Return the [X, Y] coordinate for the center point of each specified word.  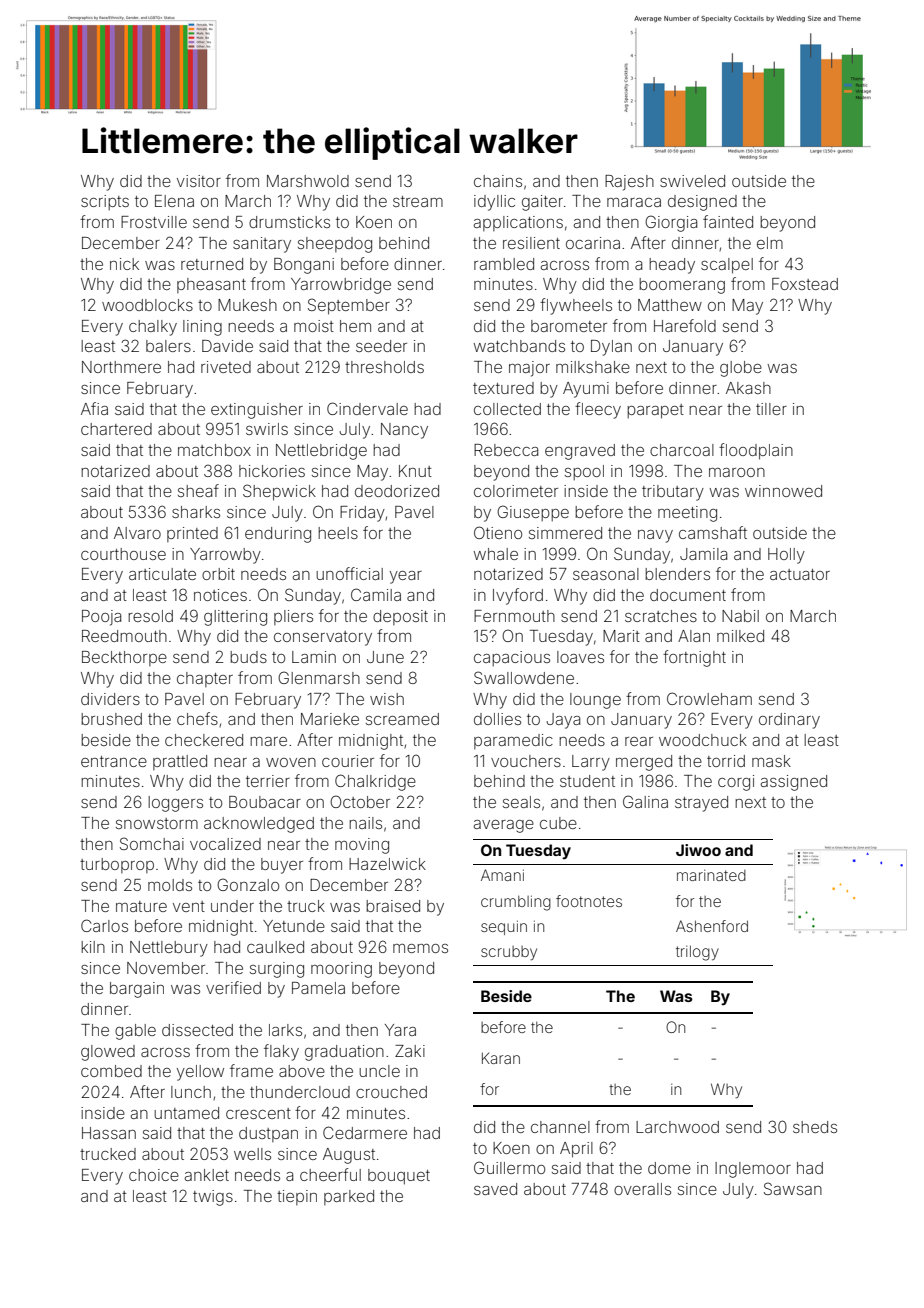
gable [135, 1032]
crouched [391, 1092]
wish [387, 699]
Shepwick [279, 492]
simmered [565, 533]
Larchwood [677, 1127]
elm [770, 243]
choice [154, 1175]
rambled [504, 264]
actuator [800, 574]
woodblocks [147, 305]
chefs [197, 718]
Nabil [740, 616]
